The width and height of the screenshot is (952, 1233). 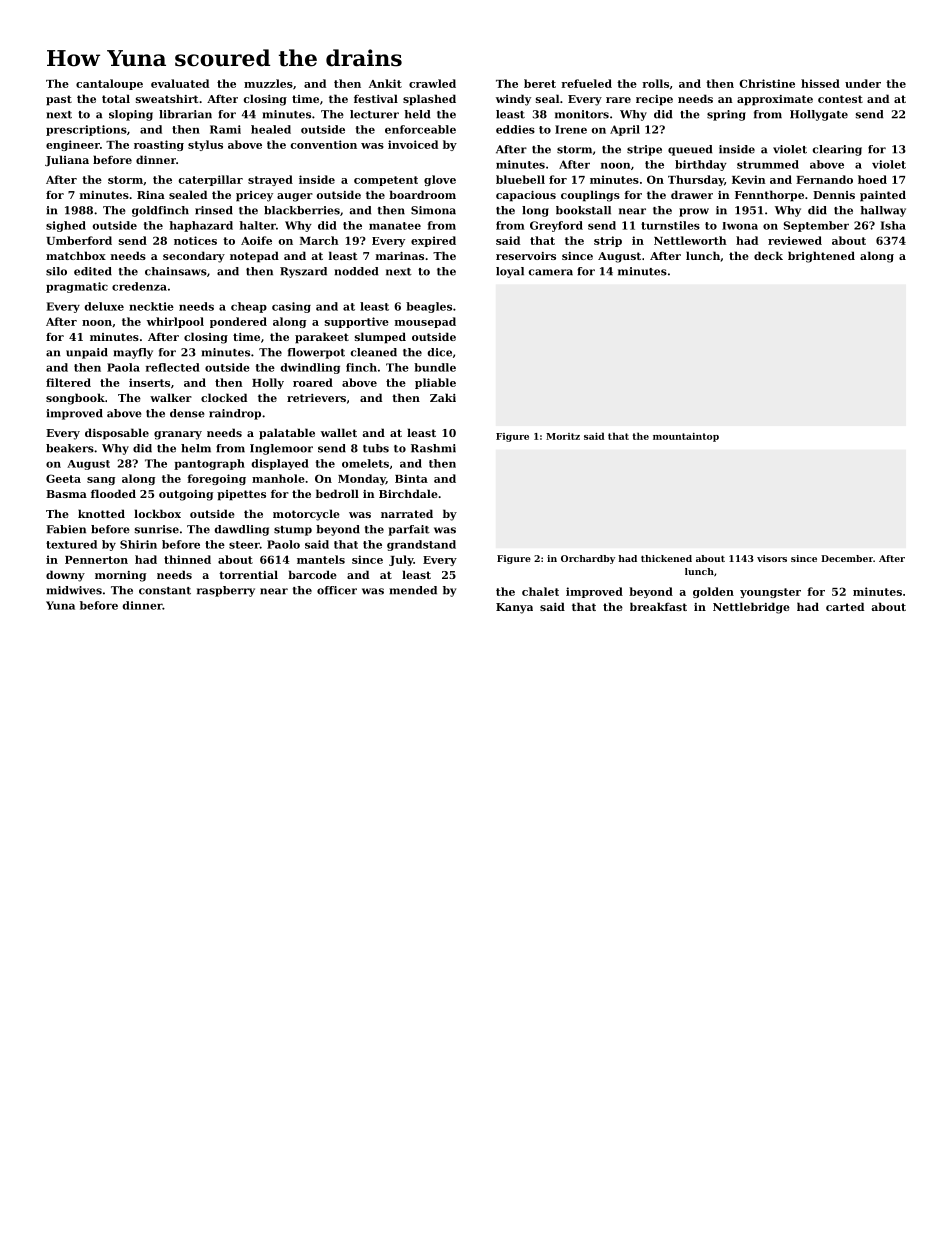 I want to click on songbook, so click(x=75, y=399).
